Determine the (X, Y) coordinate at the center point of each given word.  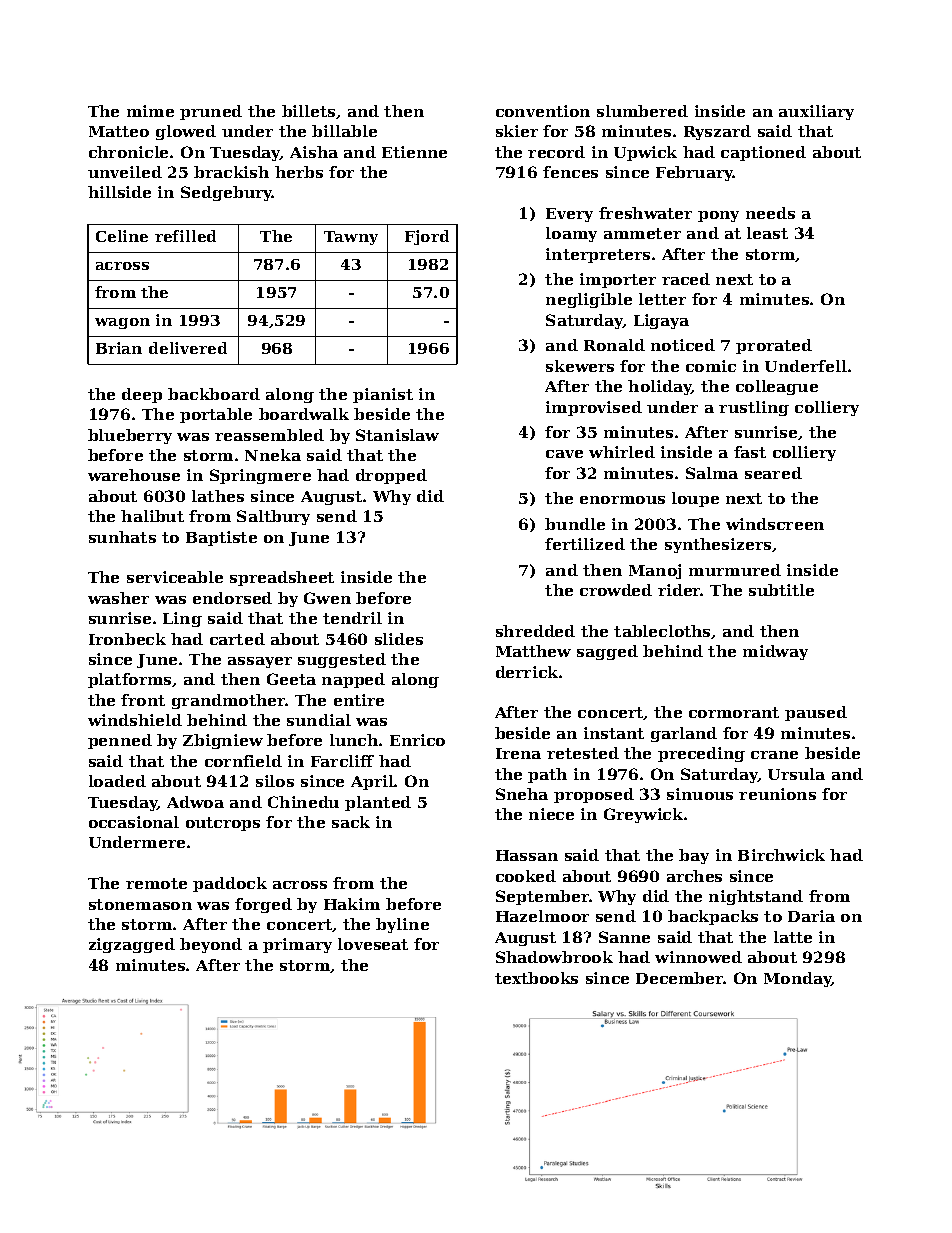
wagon (122, 323)
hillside (119, 192)
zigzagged (132, 945)
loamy (571, 234)
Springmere (260, 476)
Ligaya (661, 321)
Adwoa (195, 802)
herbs (299, 172)
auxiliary (816, 112)
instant (614, 733)
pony (718, 216)
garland (684, 734)
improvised (594, 408)
